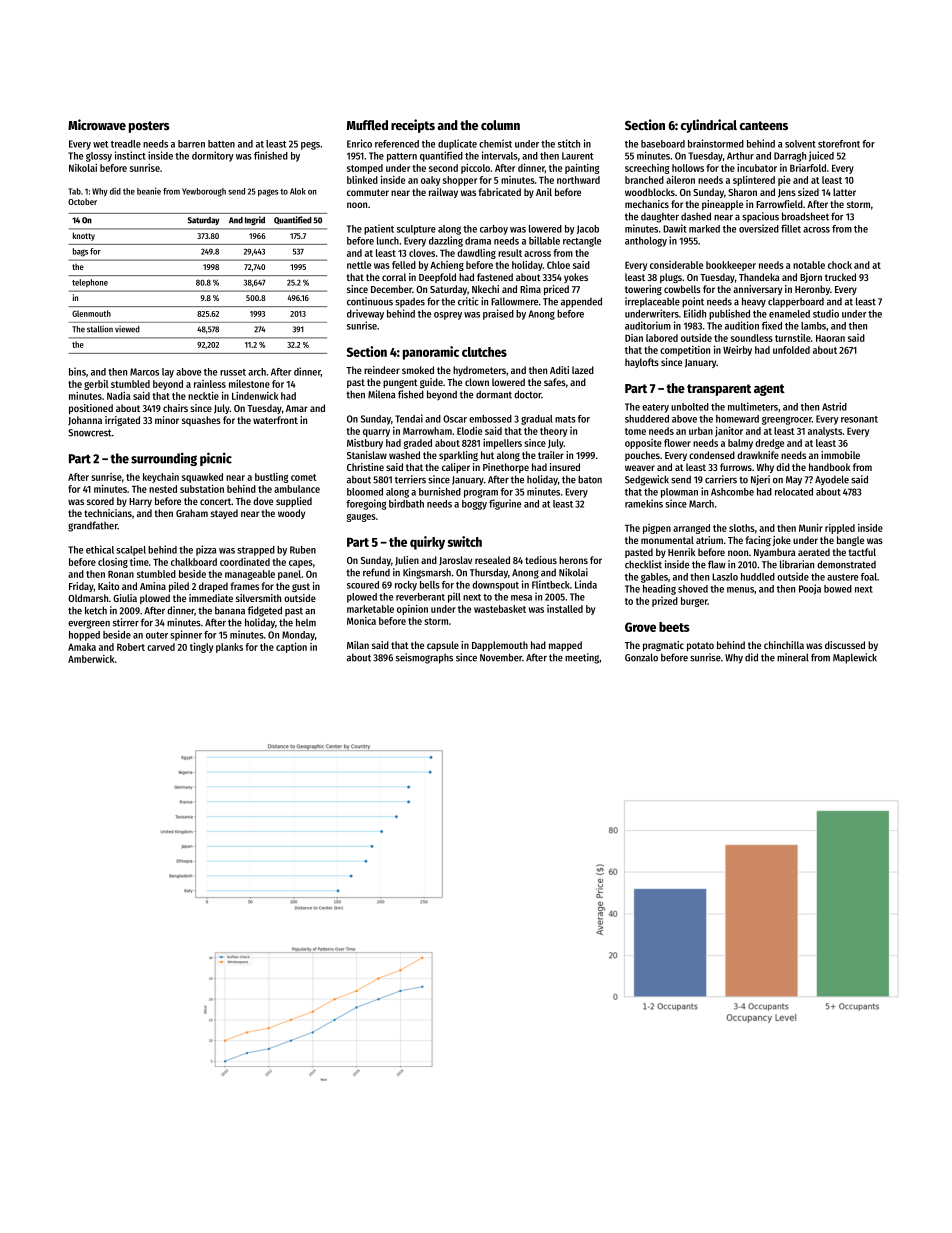 The height and width of the screenshot is (1233, 952). I want to click on substation, so click(202, 489).
